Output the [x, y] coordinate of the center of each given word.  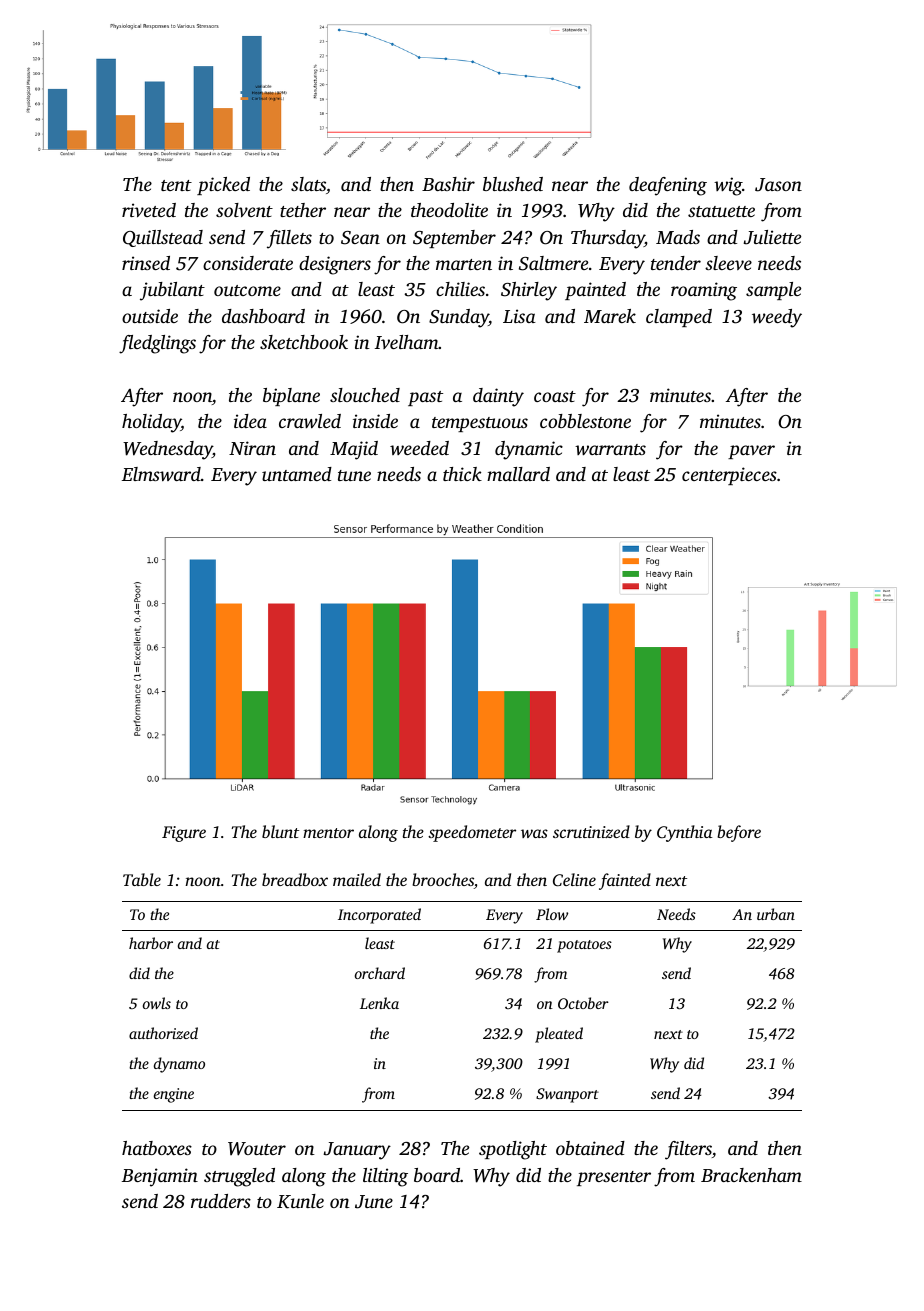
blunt [280, 831]
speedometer [472, 833]
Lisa [519, 316]
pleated [559, 1035]
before [739, 833]
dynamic [529, 450]
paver [751, 452]
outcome [247, 290]
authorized [163, 1033]
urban [776, 914]
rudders [221, 1201]
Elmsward [161, 474]
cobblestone [585, 421]
